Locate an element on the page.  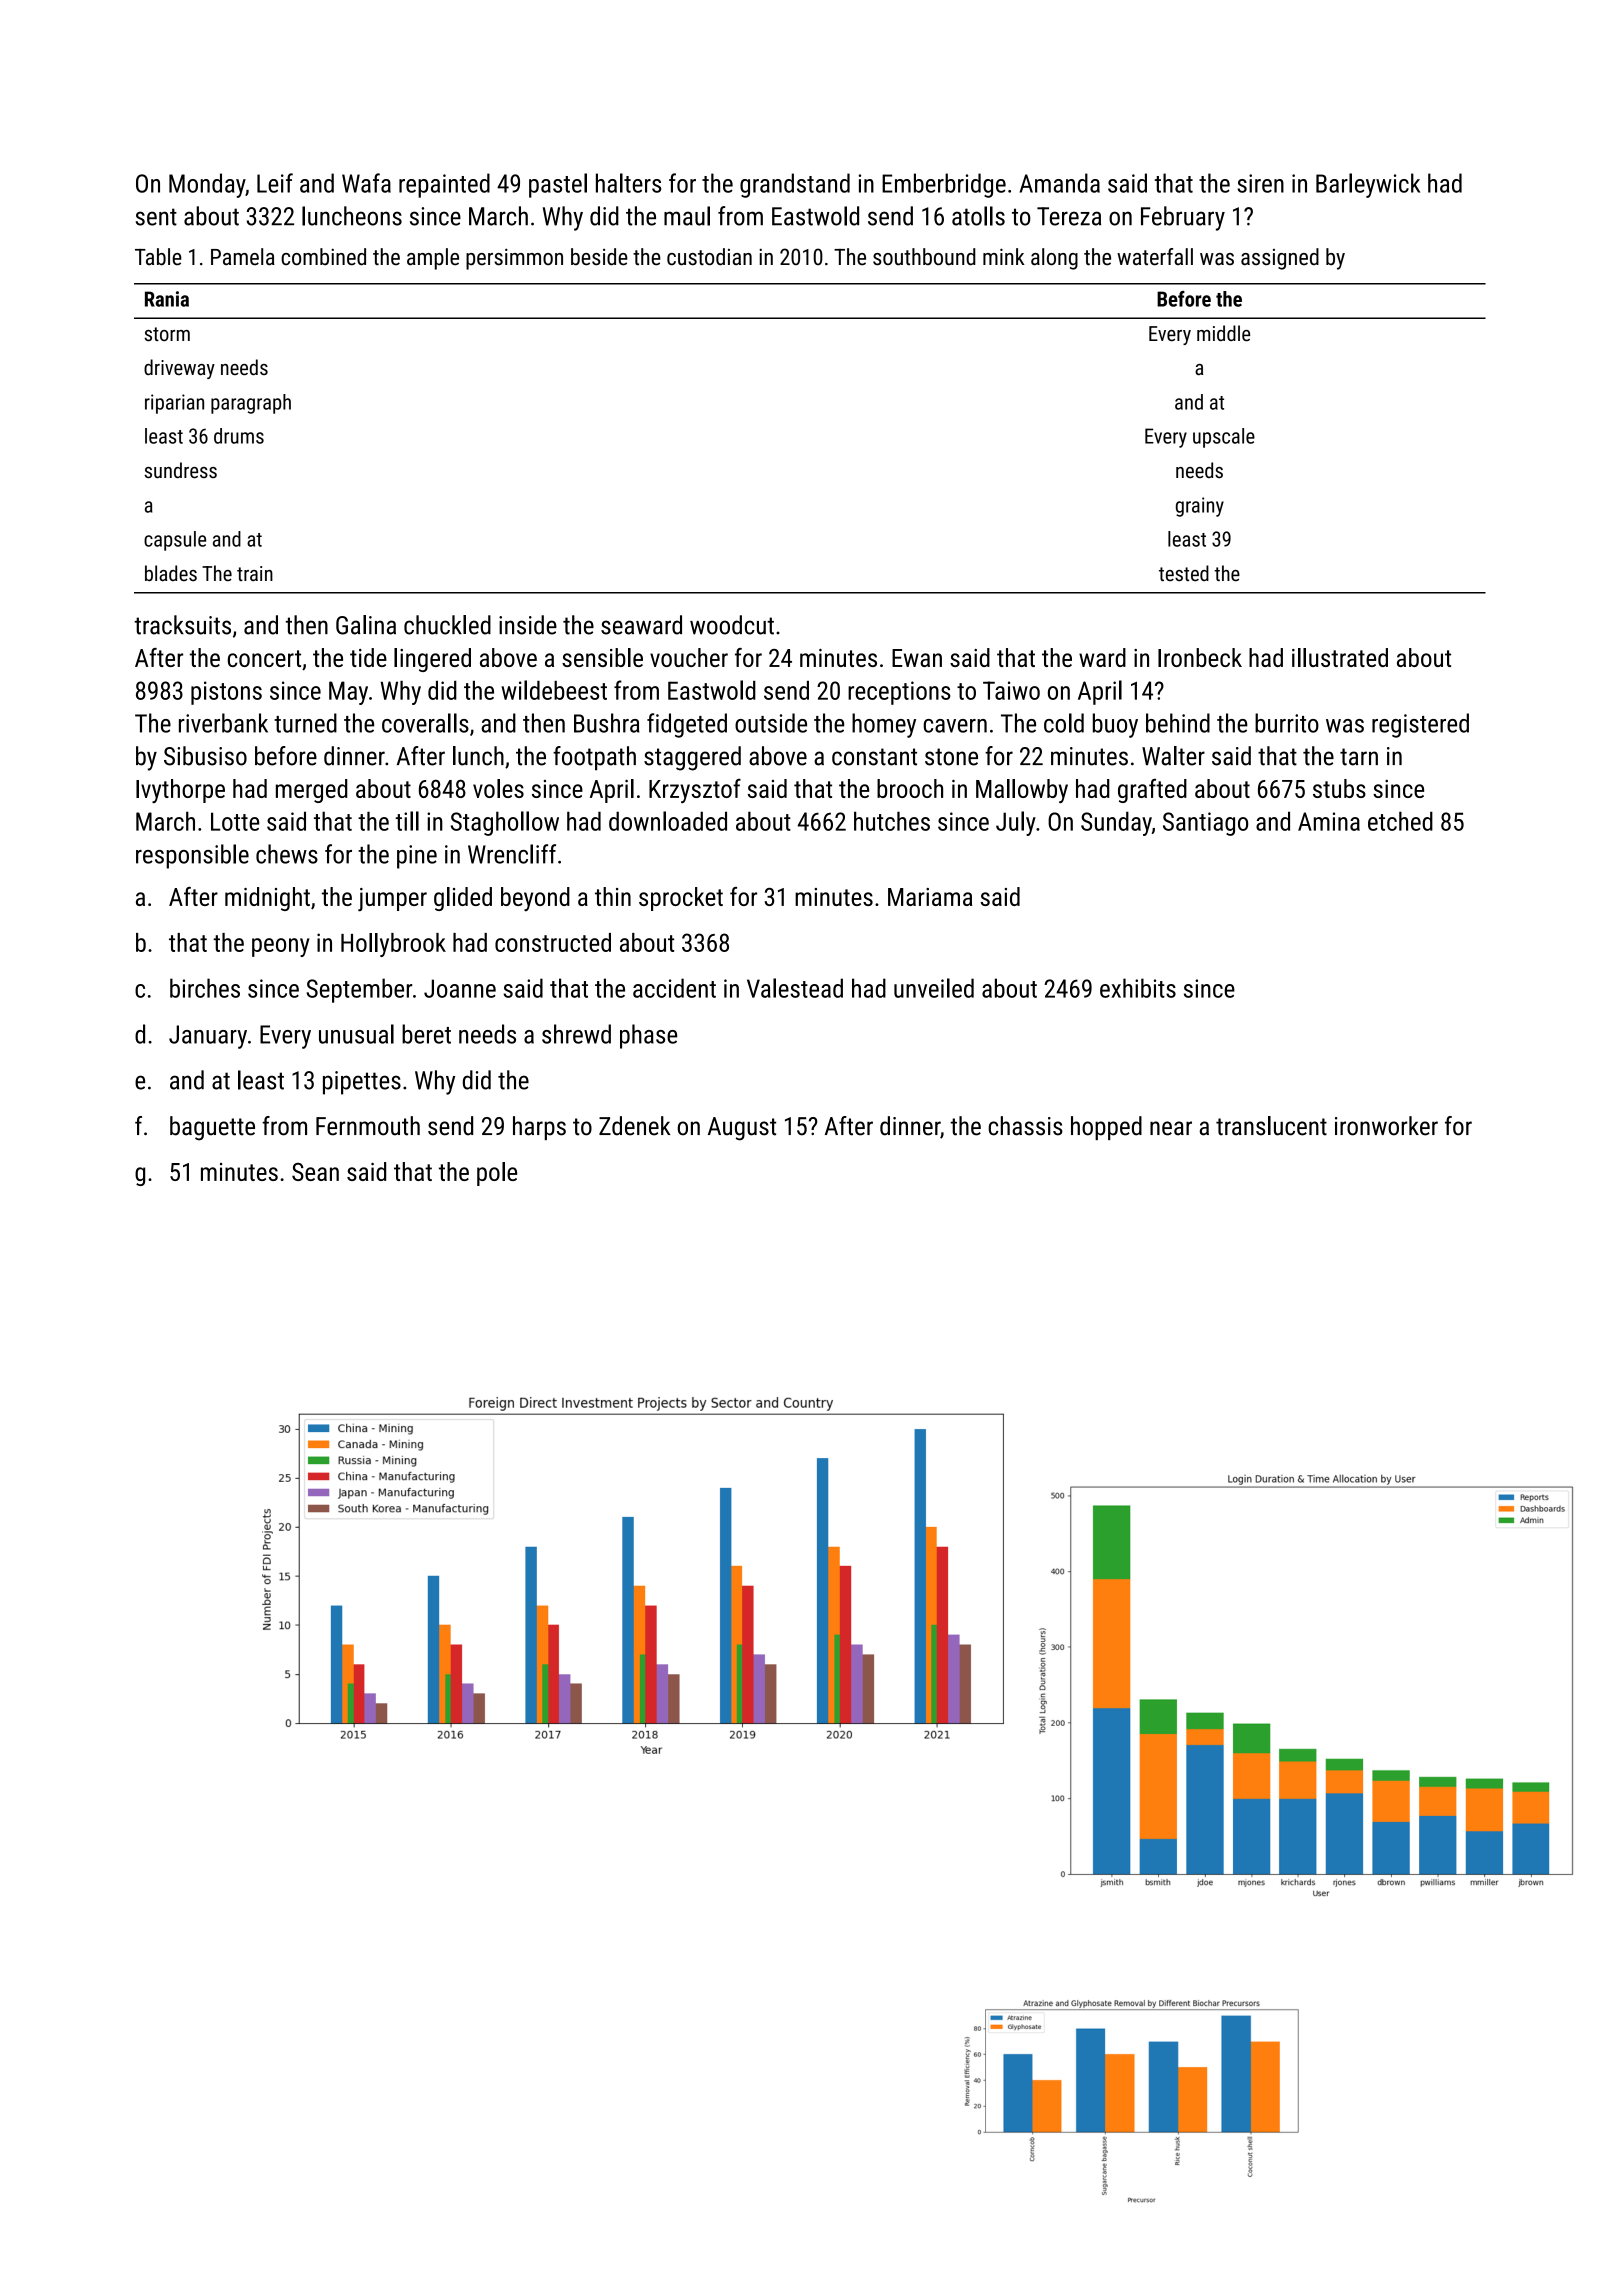
inside is located at coordinates (528, 625).
